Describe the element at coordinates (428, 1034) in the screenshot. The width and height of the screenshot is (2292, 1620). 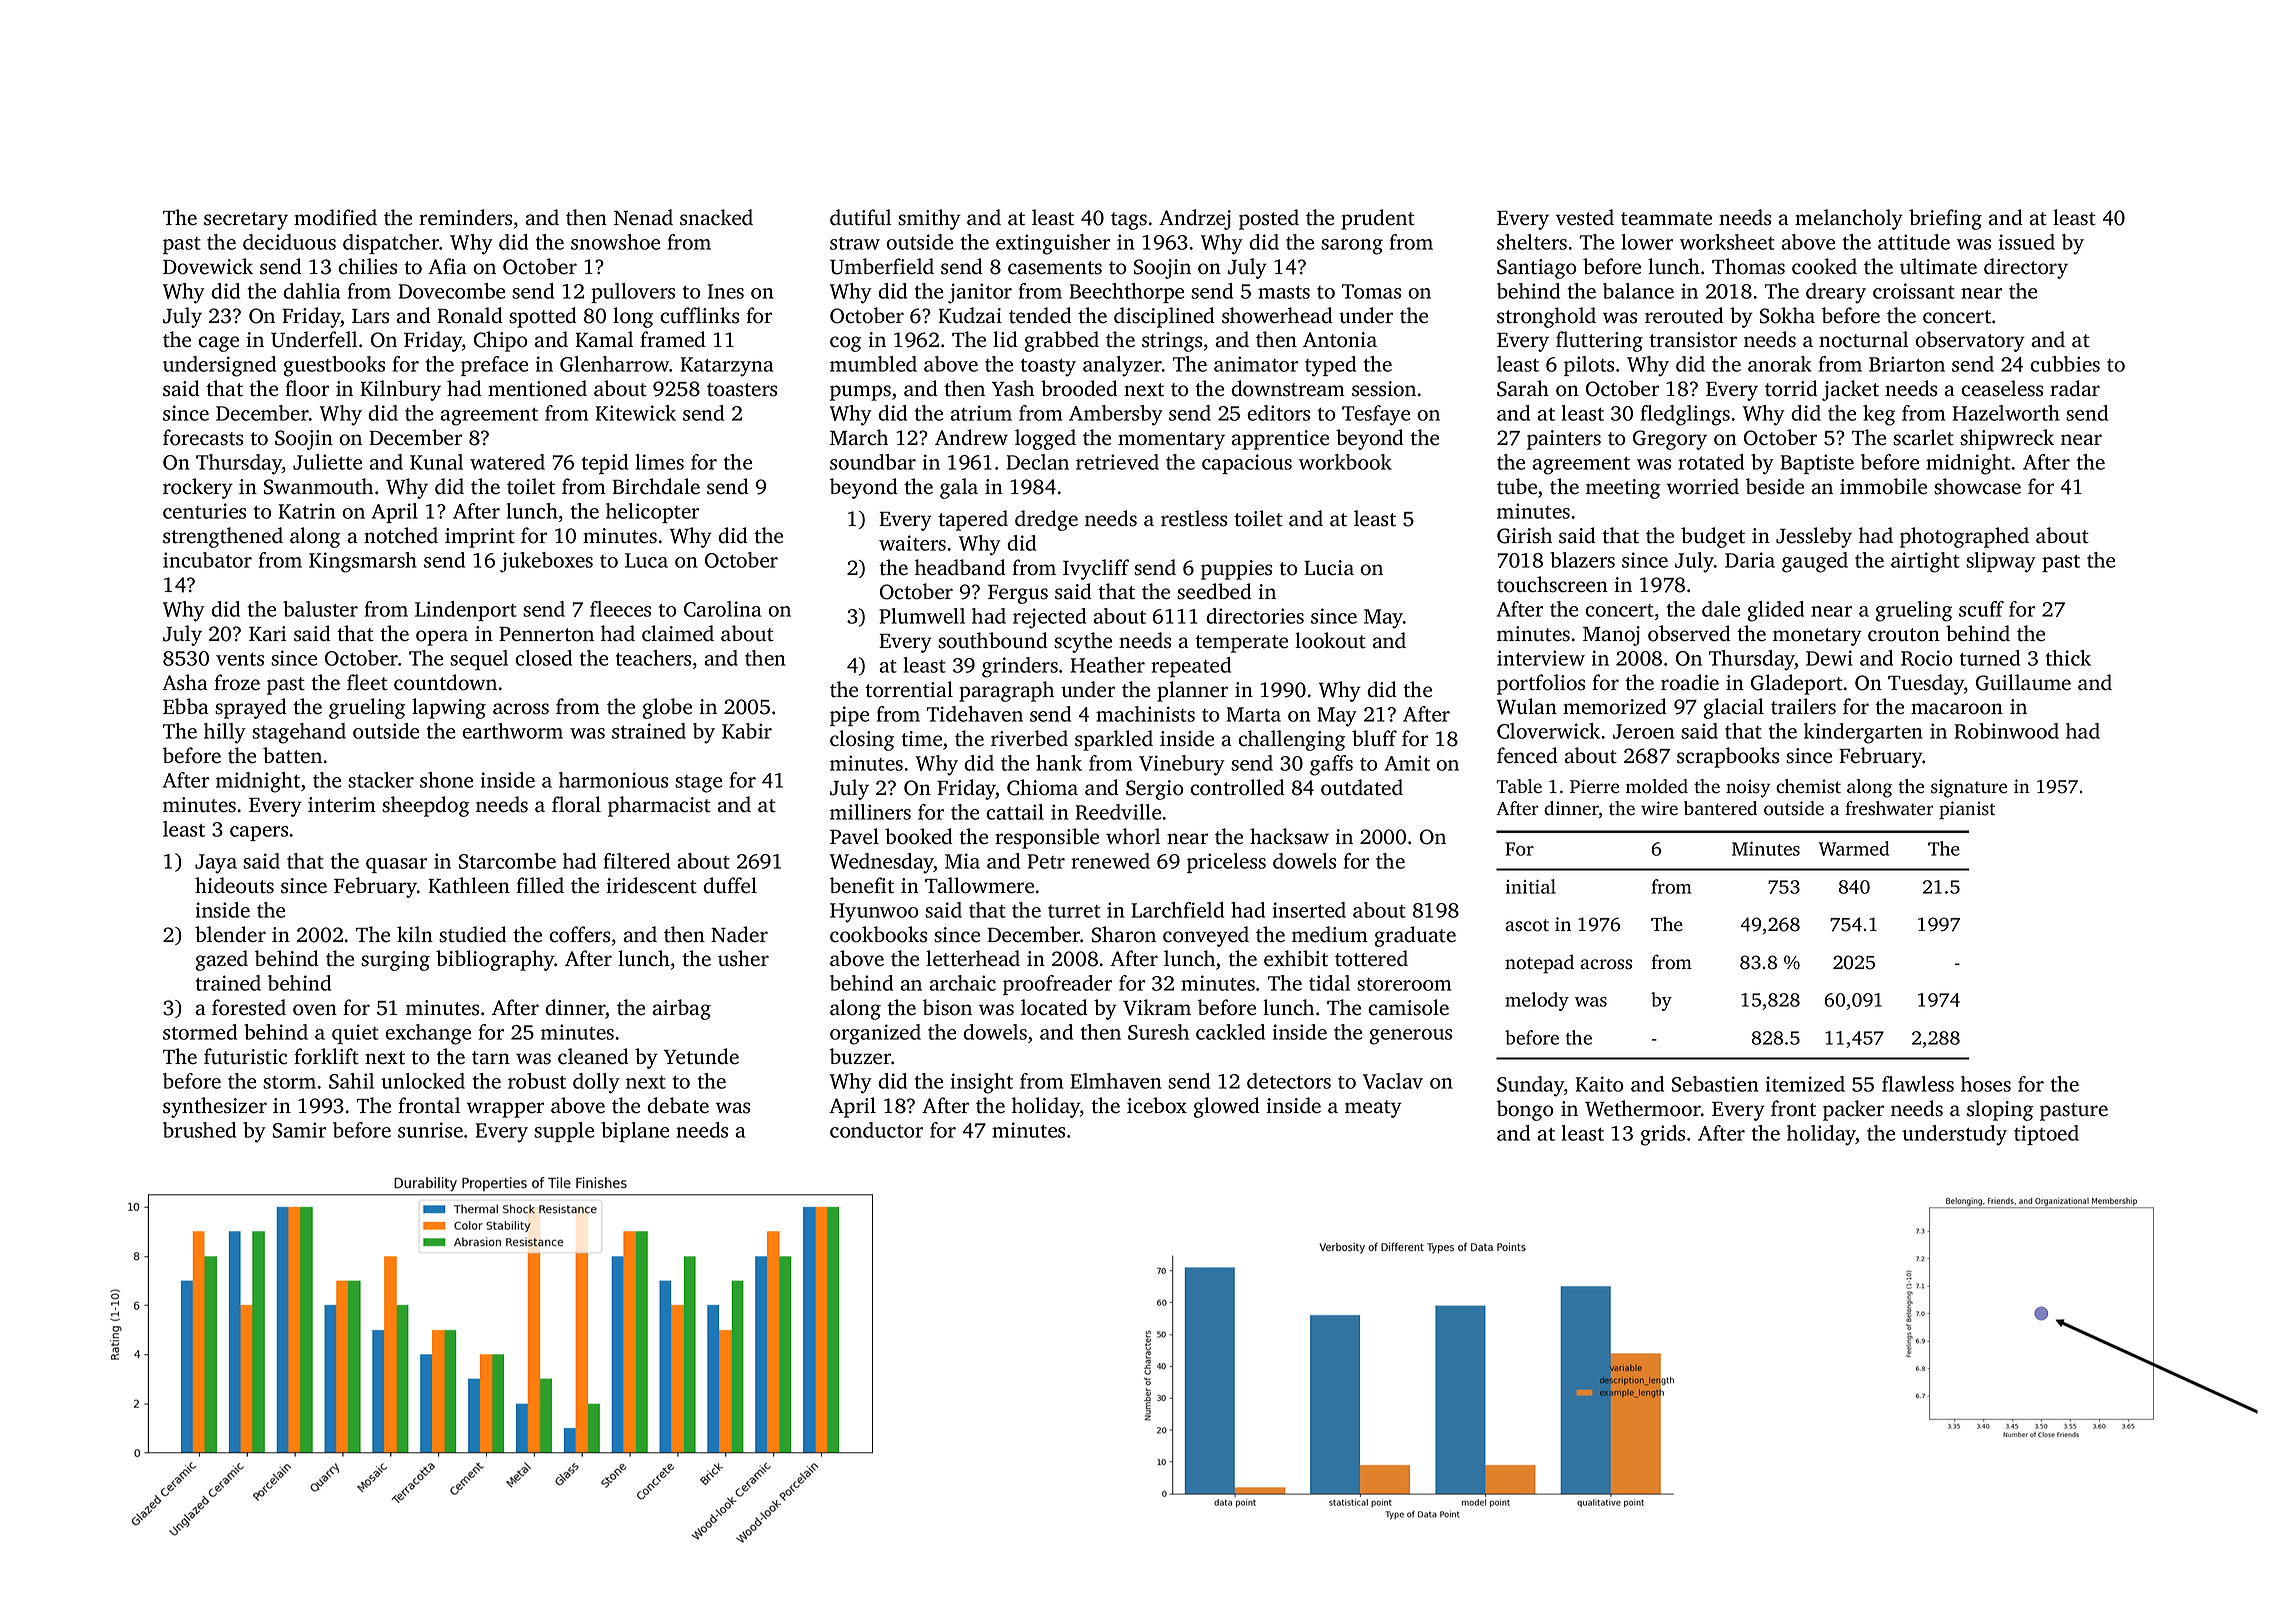
I see `exchange` at that location.
